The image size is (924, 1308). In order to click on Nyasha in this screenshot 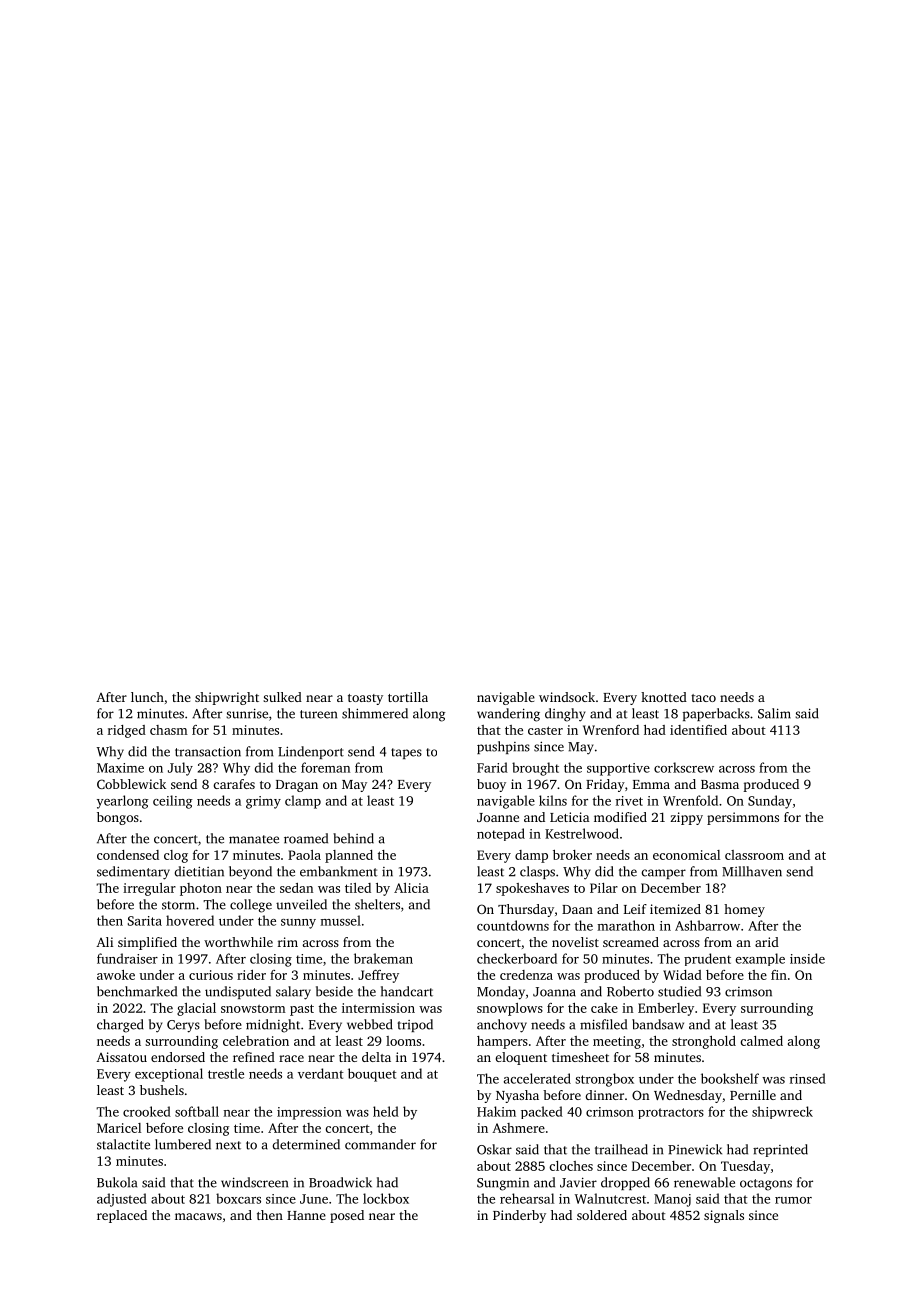, I will do `click(517, 1096)`.
